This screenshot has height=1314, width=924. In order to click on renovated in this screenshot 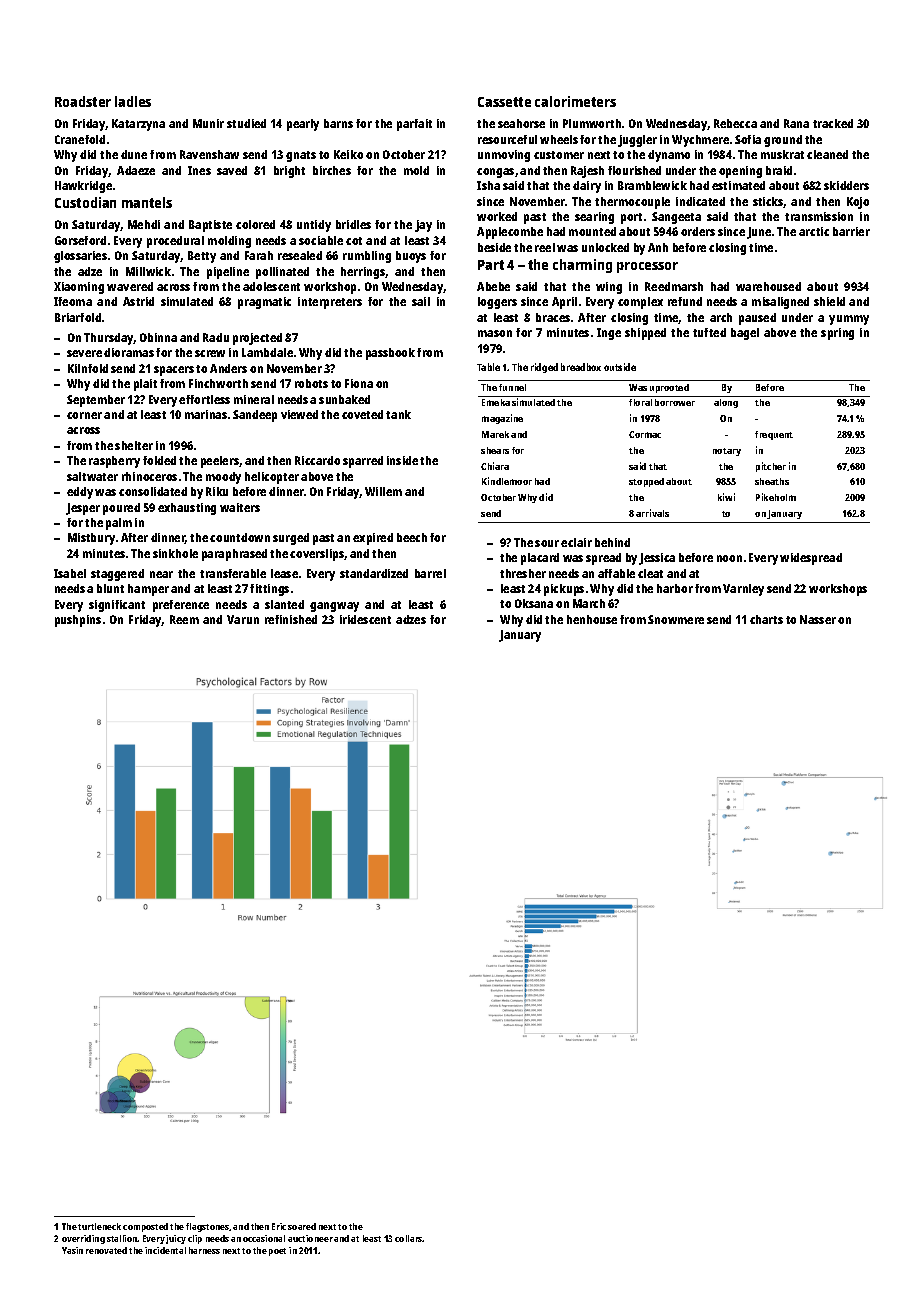, I will do `click(106, 1250)`.
